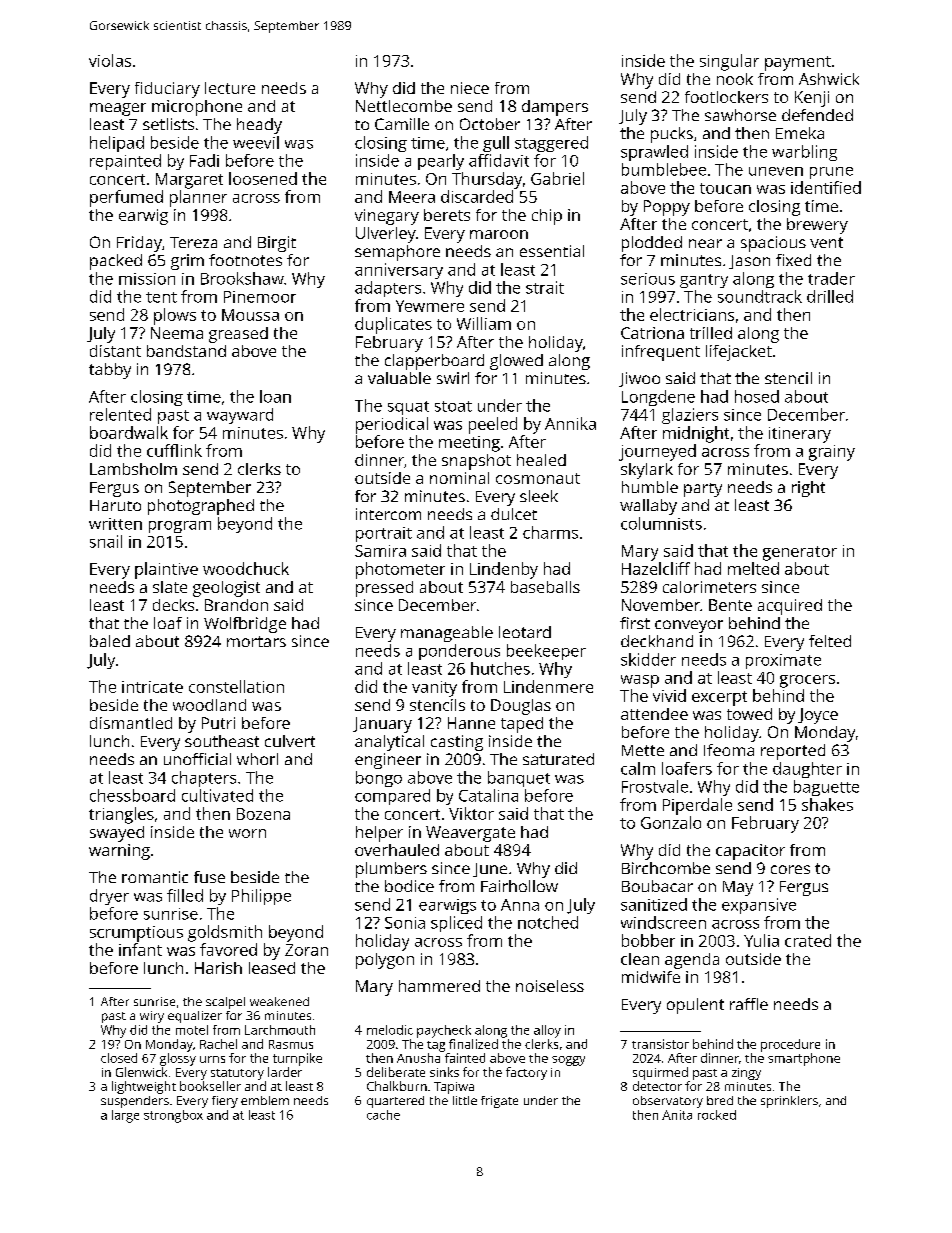  Describe the element at coordinates (209, 877) in the image. I see `fuse` at that location.
